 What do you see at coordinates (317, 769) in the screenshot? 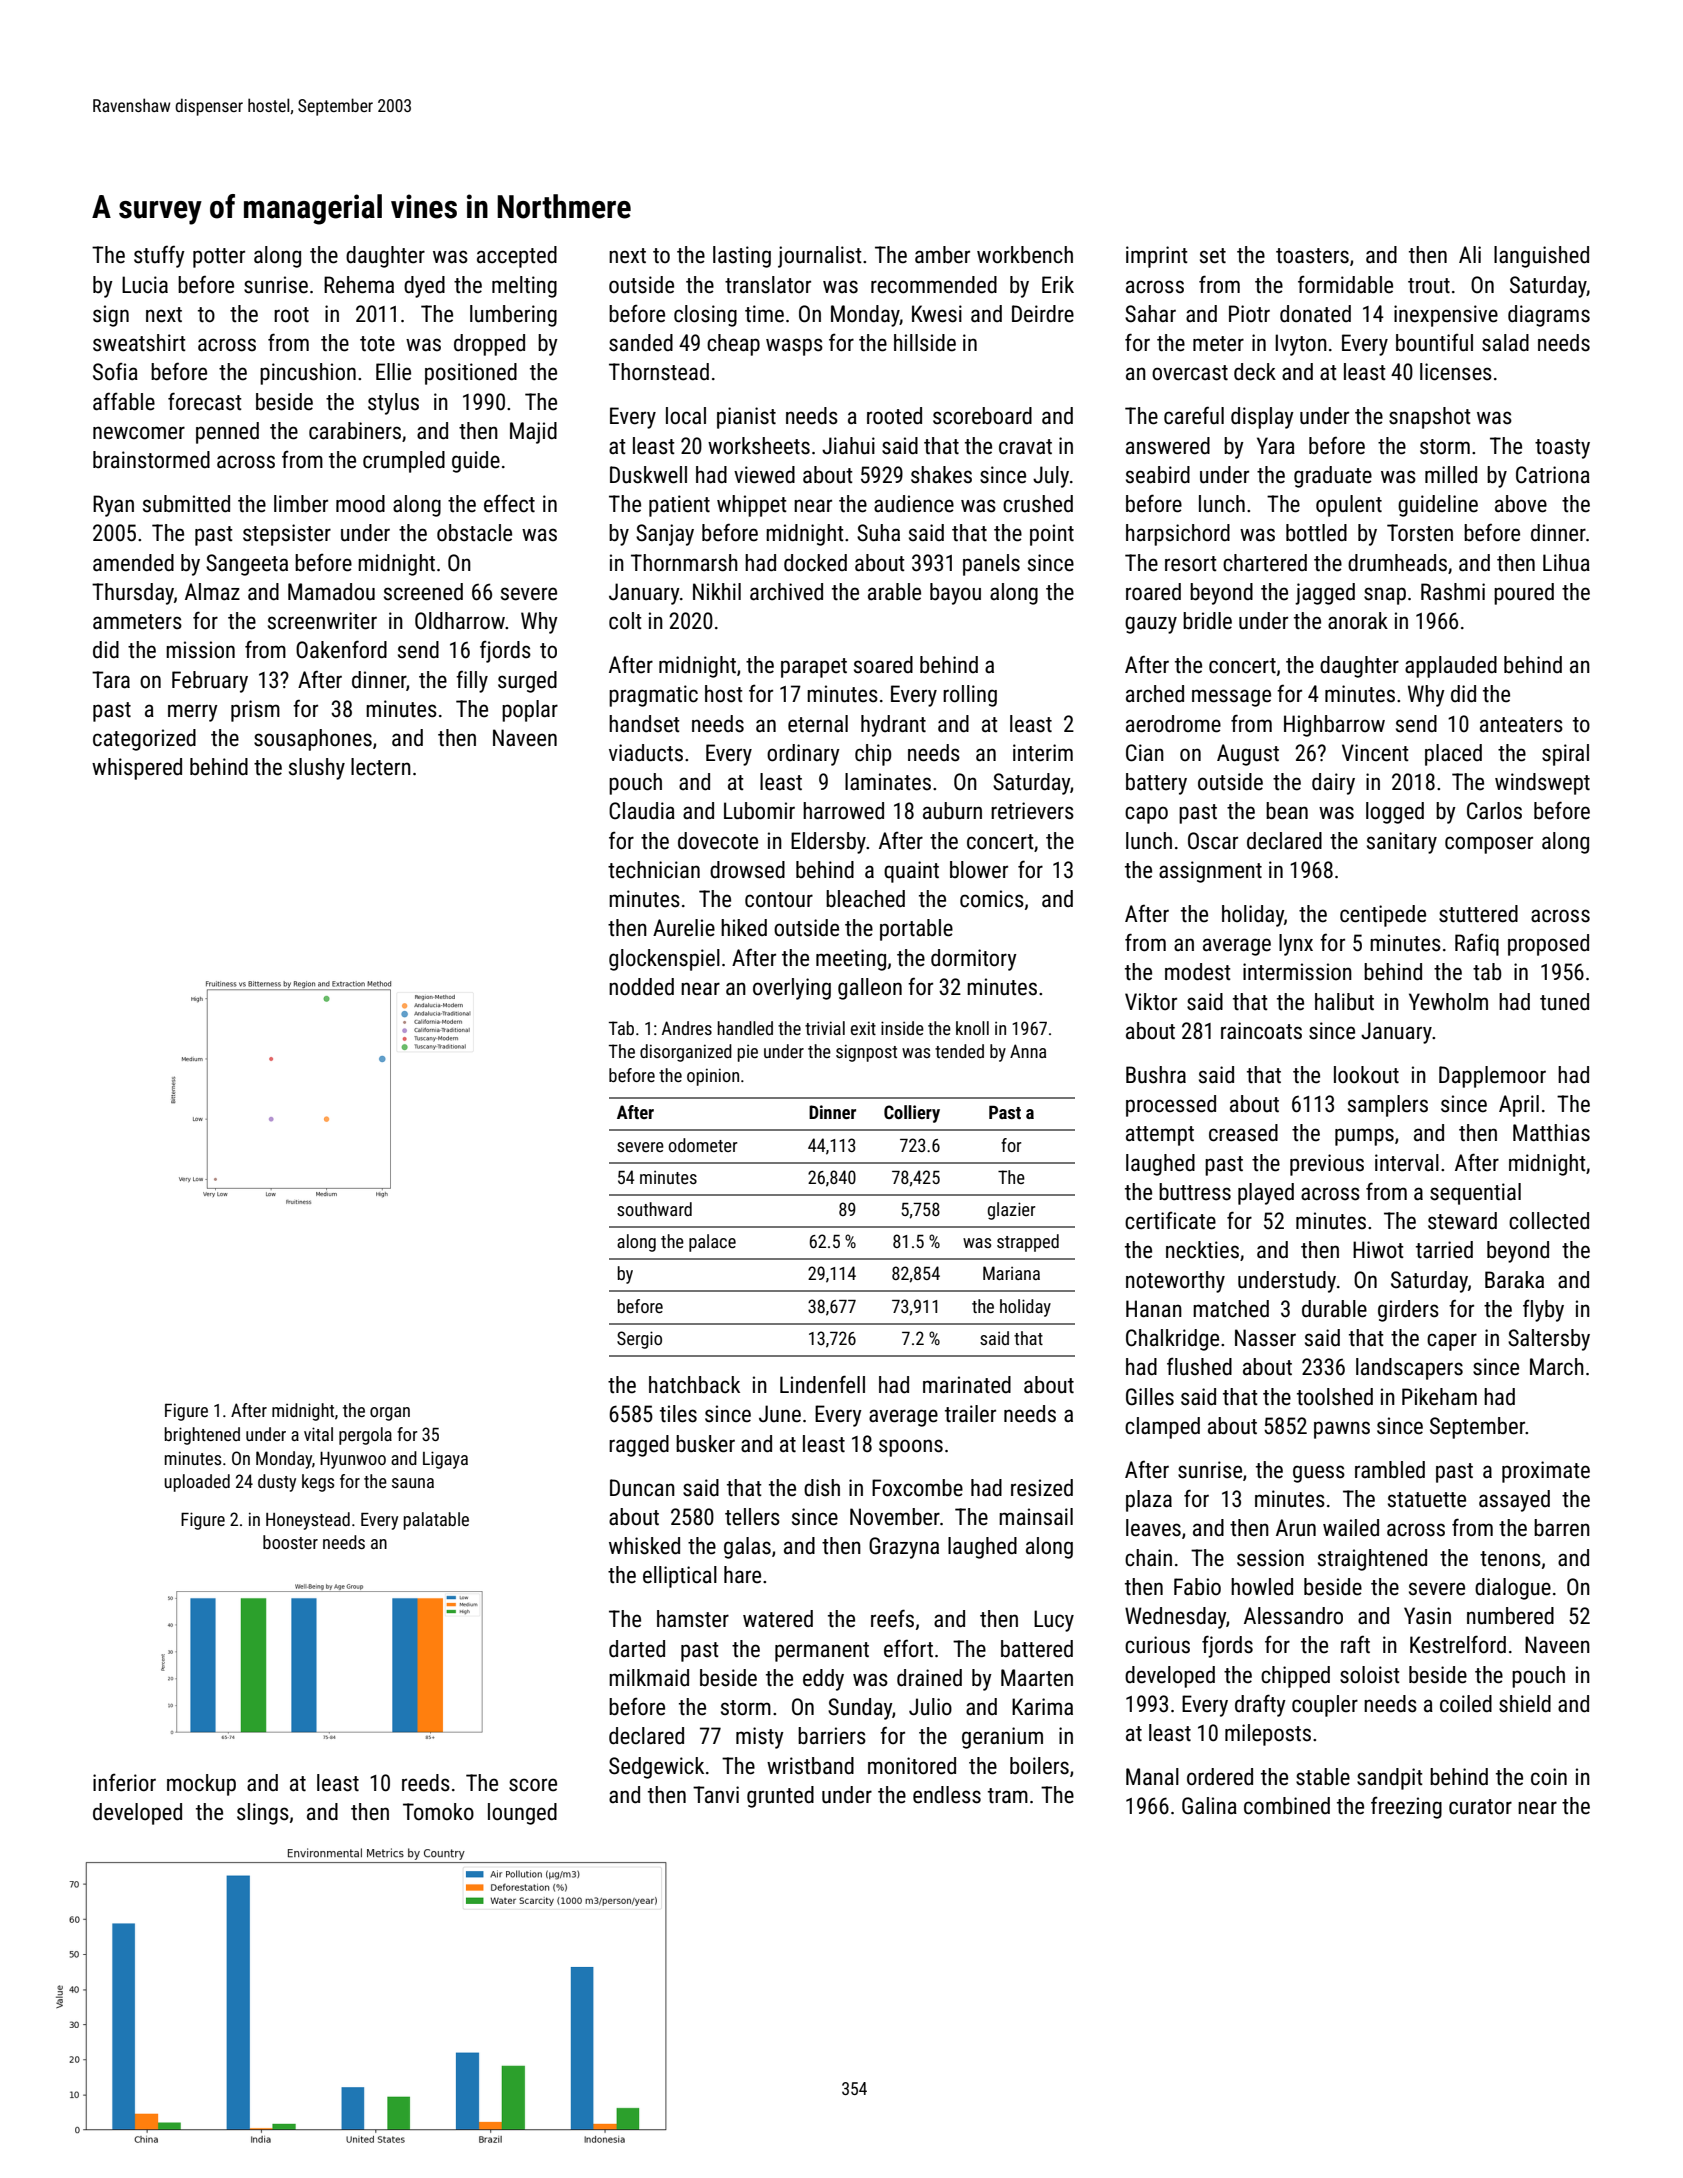
I see `slushy` at bounding box center [317, 769].
